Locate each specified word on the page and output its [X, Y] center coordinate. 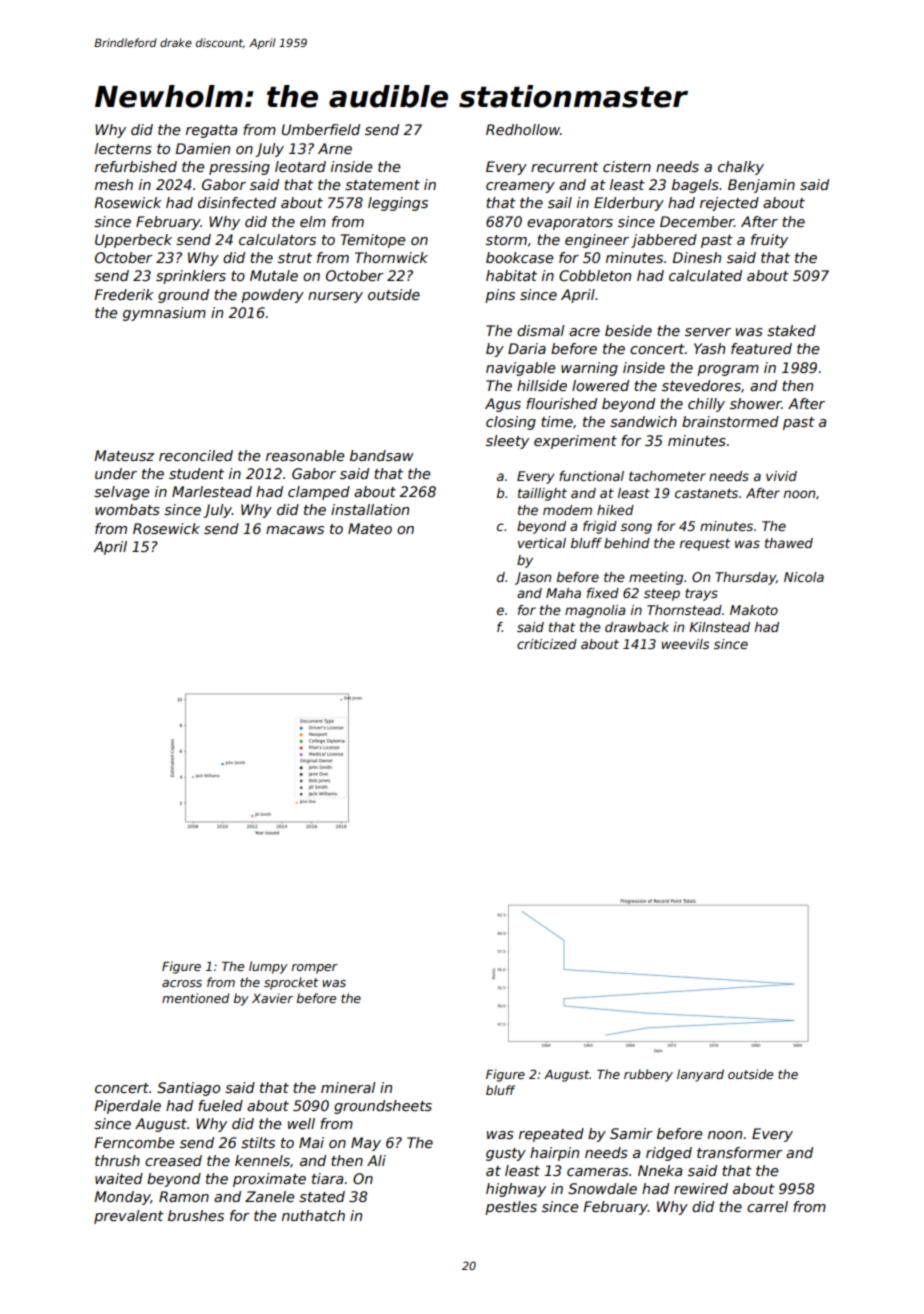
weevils [685, 644]
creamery [520, 187]
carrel [767, 1206]
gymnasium [164, 314]
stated [322, 1196]
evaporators [570, 223]
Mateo [370, 528]
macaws [295, 530]
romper [315, 969]
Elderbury [629, 204]
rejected [729, 204]
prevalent [129, 1217]
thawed [789, 543]
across [182, 983]
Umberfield [321, 129]
